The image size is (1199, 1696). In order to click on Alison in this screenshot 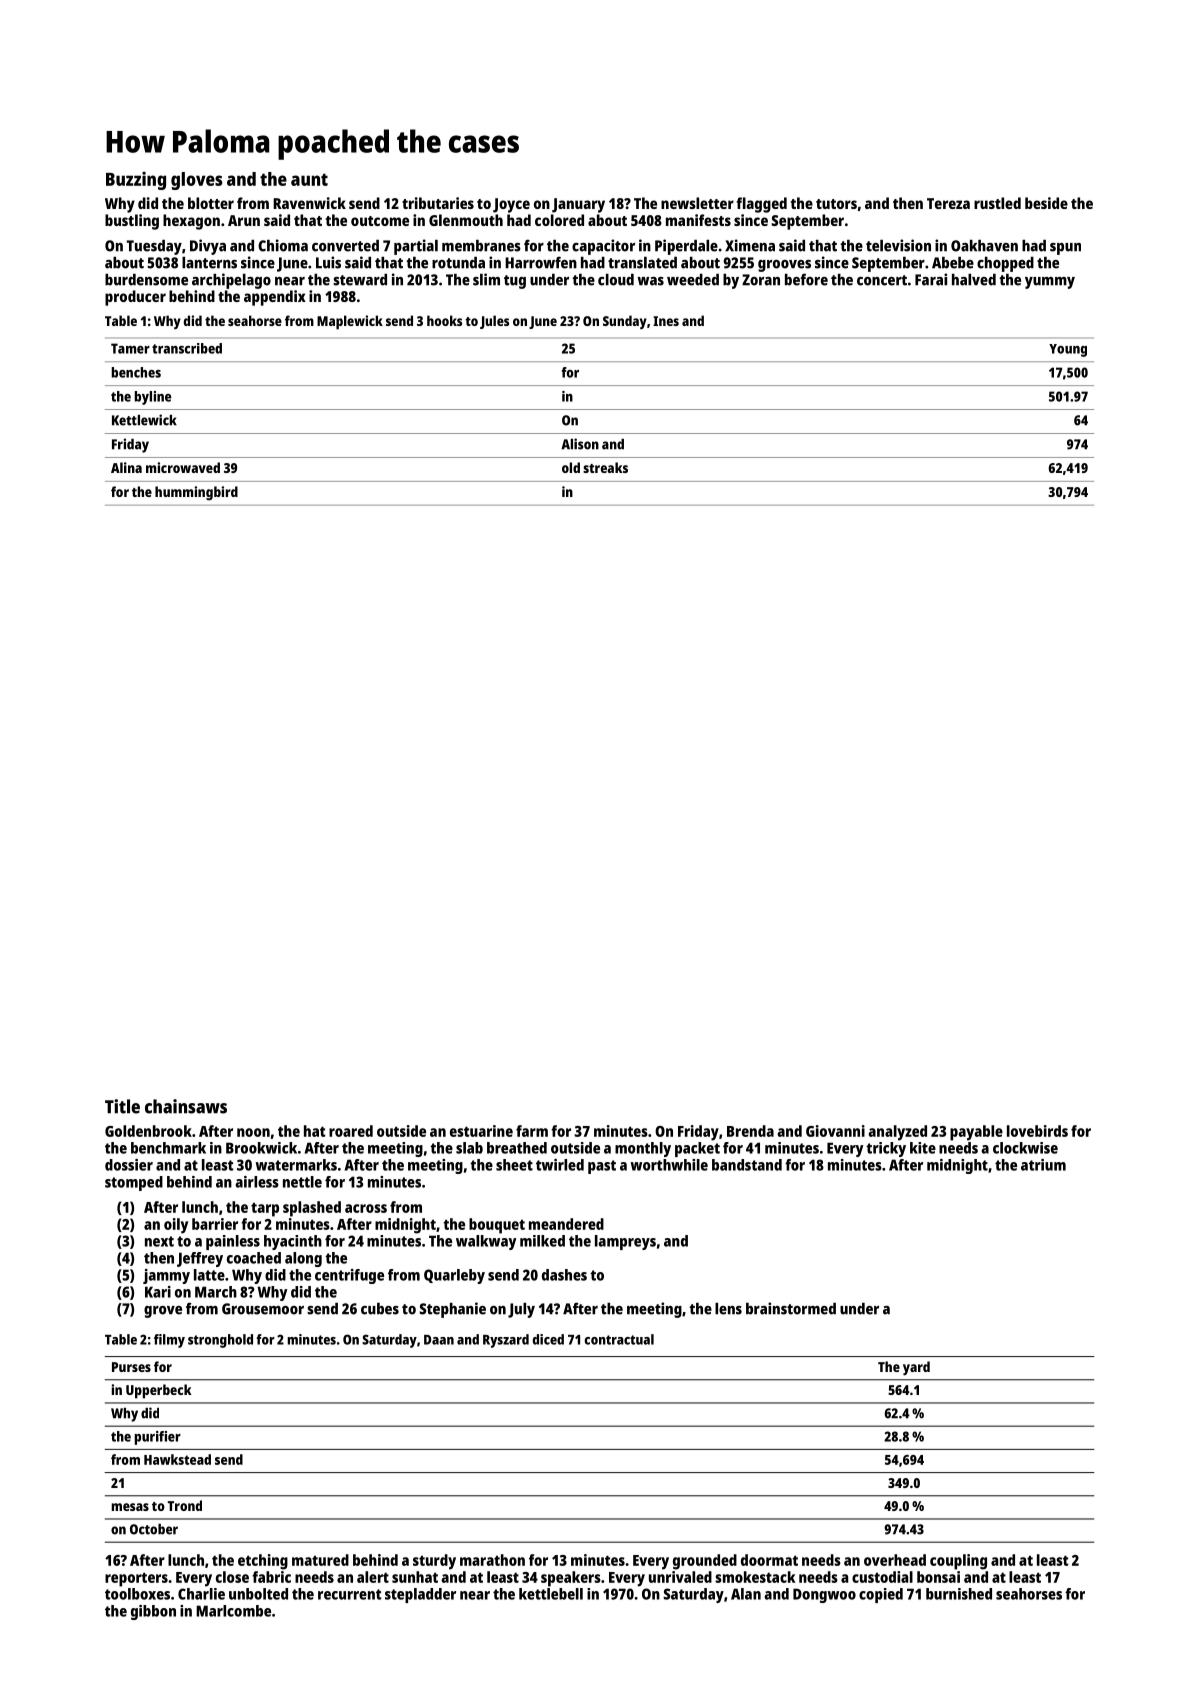, I will do `click(580, 444)`.
